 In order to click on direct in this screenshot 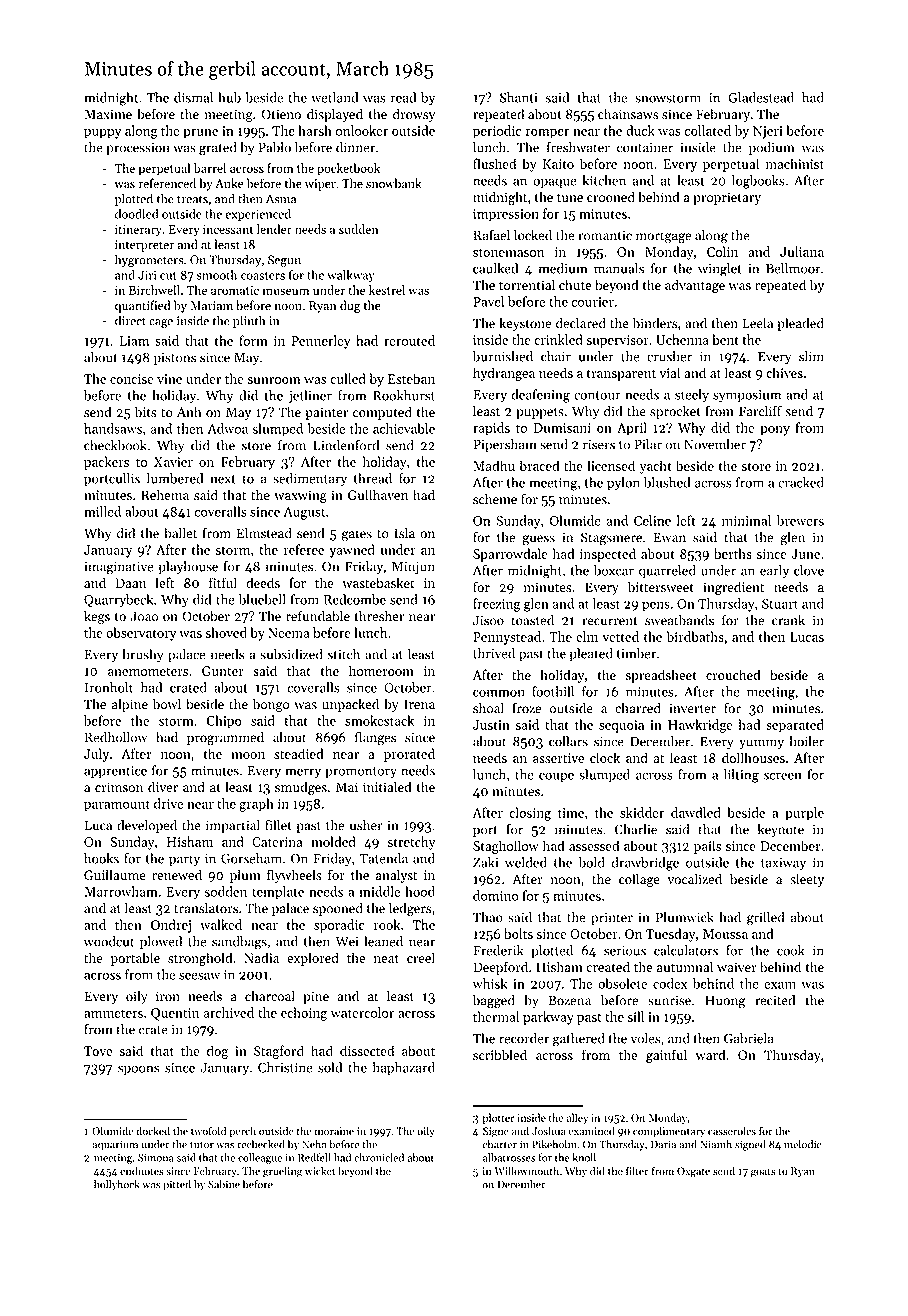, I will do `click(130, 320)`.
